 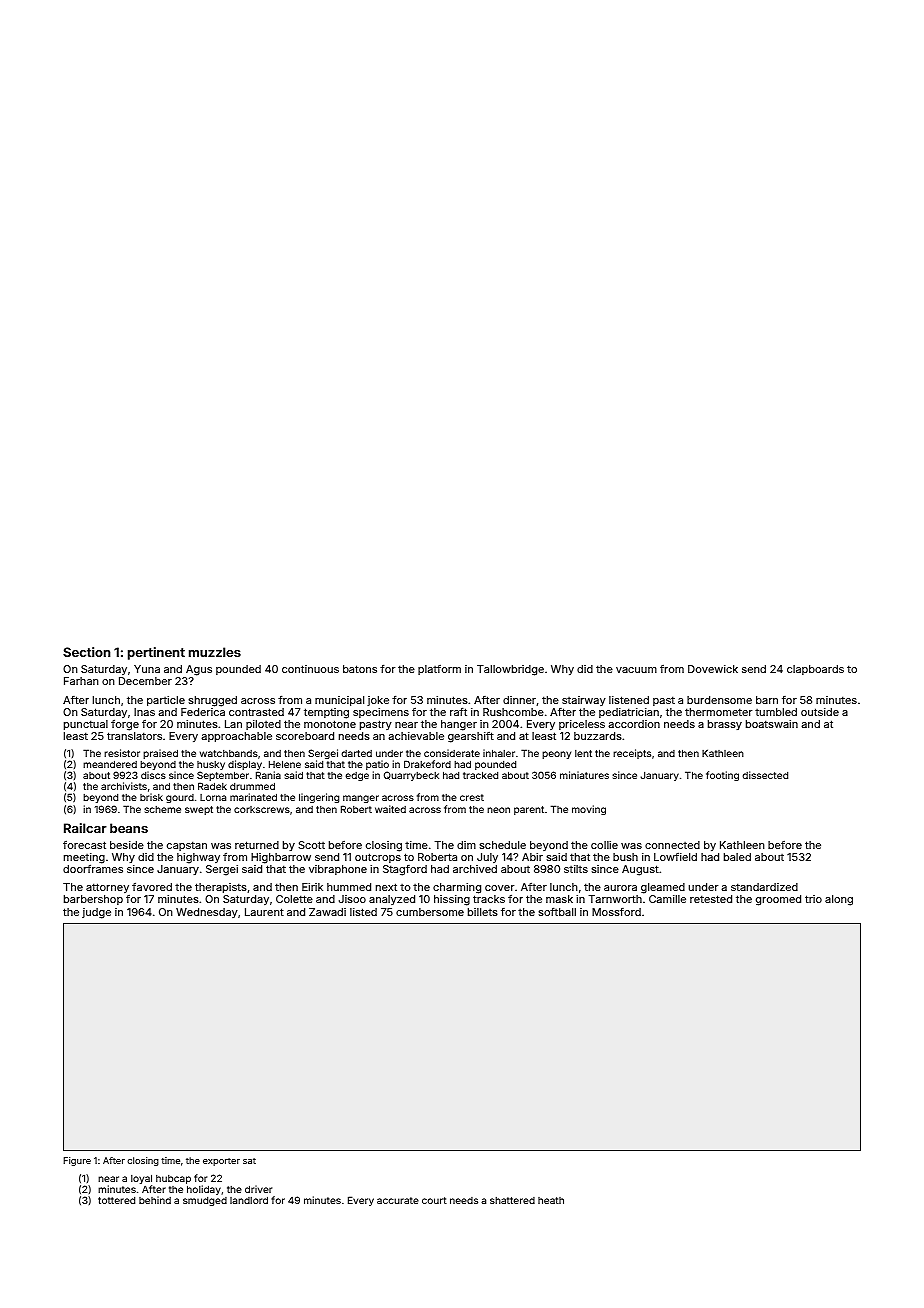 I want to click on outside, so click(x=820, y=712).
